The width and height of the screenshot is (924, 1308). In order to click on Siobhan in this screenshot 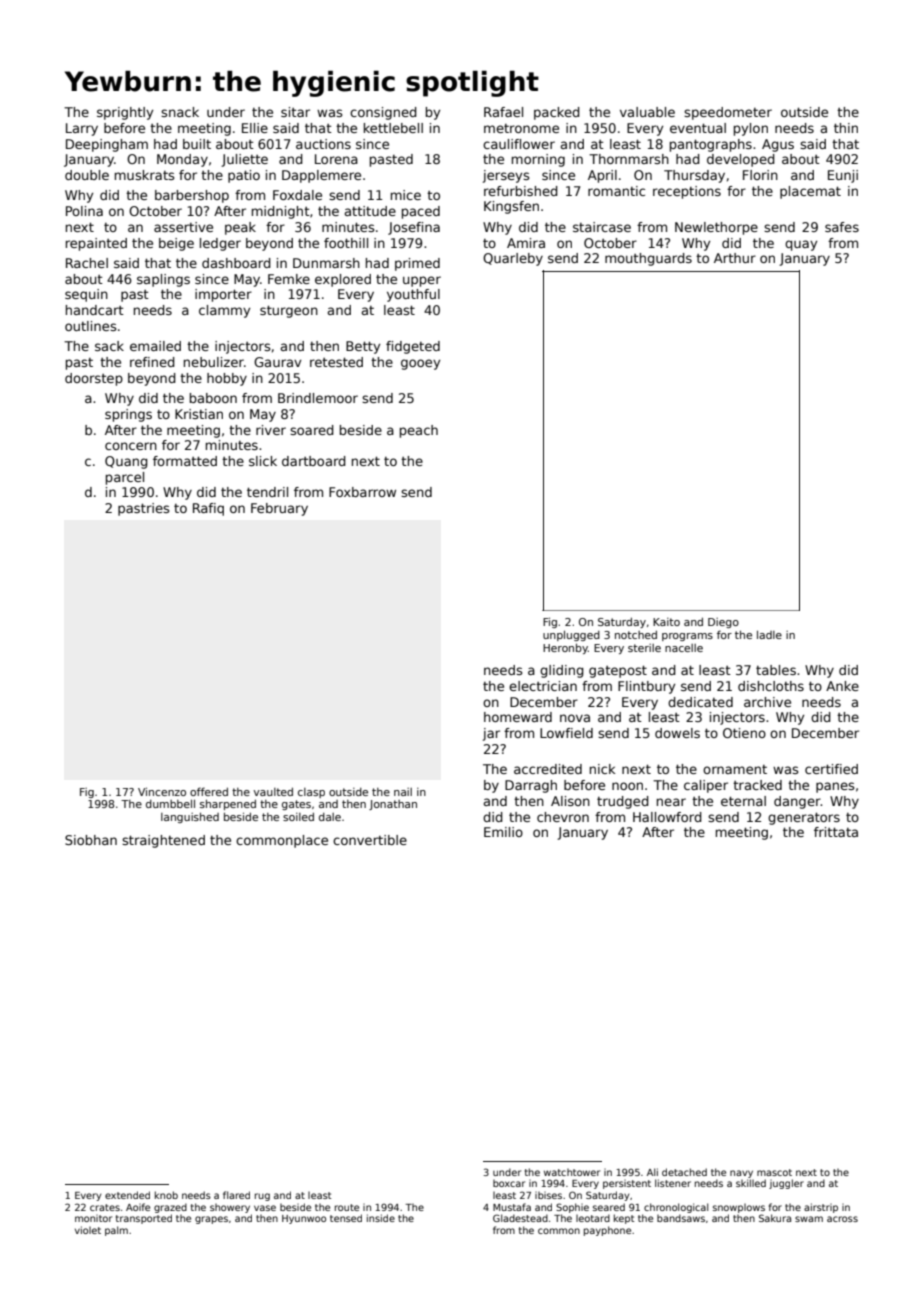, I will do `click(91, 840)`.
